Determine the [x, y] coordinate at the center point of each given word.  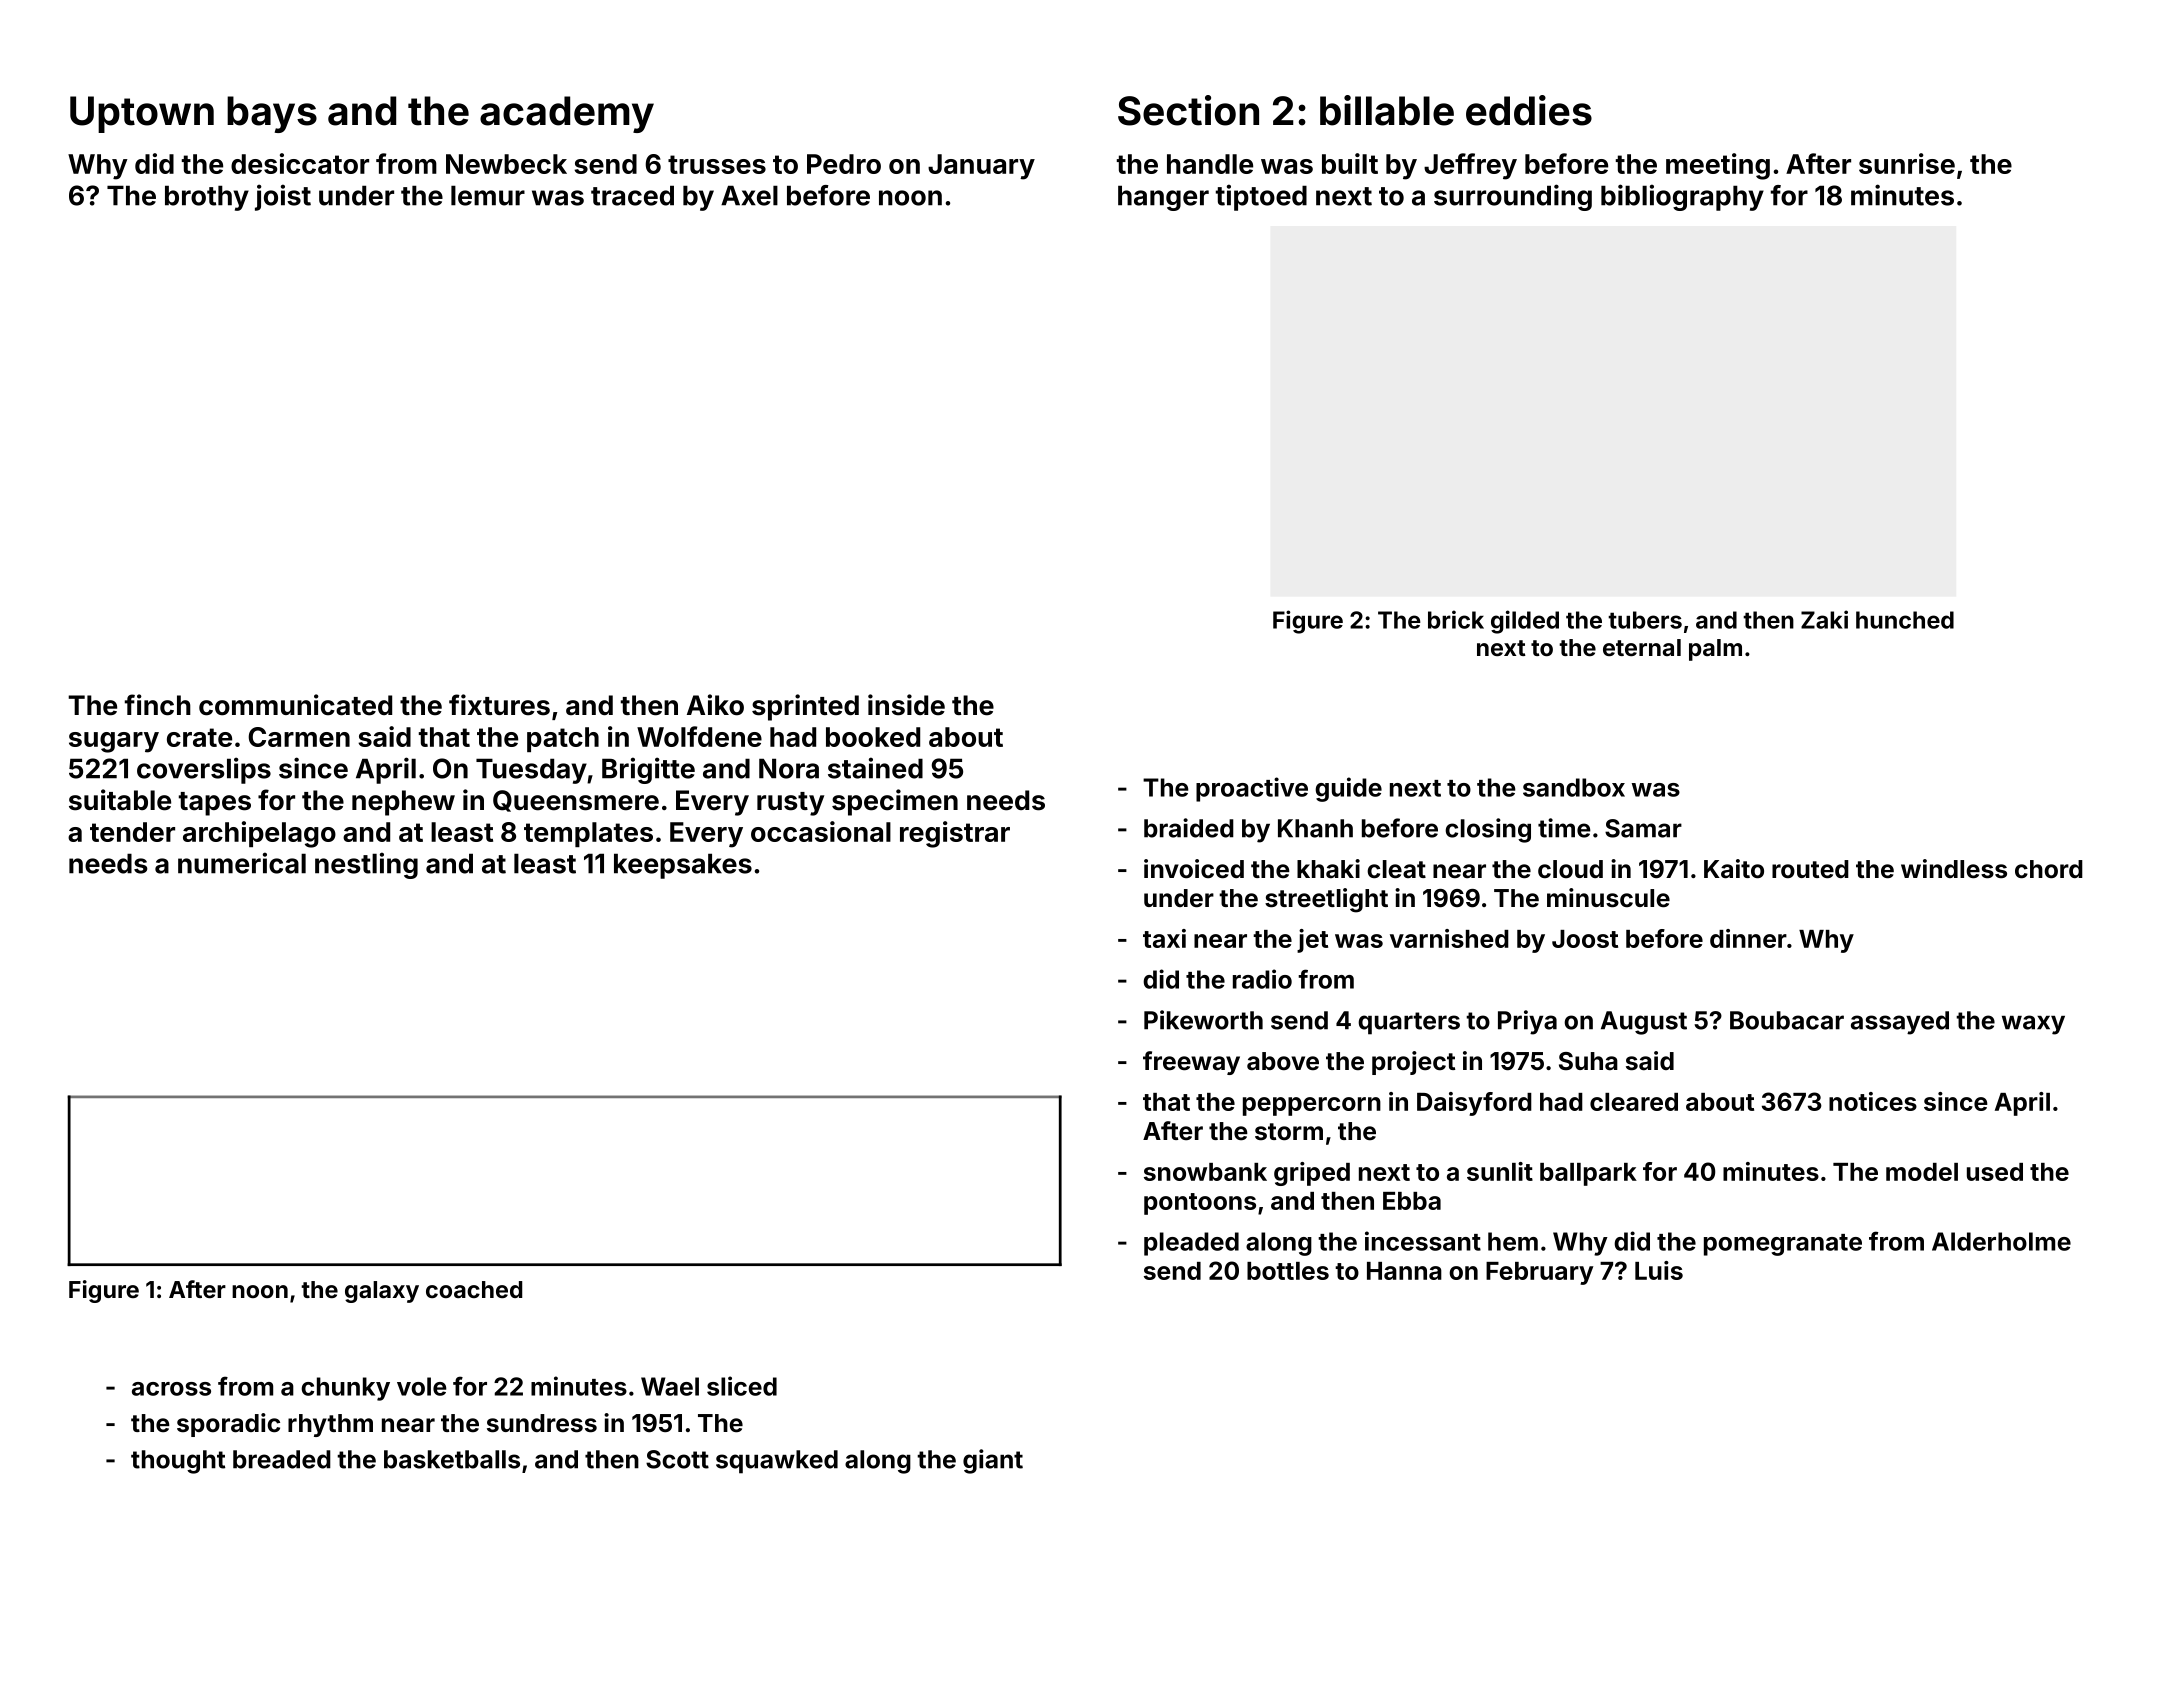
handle [1210, 164]
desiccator [300, 163]
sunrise [1907, 163]
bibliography [1682, 197]
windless [1954, 869]
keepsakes [683, 866]
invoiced [1194, 869]
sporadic [228, 1425]
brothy [207, 198]
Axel [749, 195]
